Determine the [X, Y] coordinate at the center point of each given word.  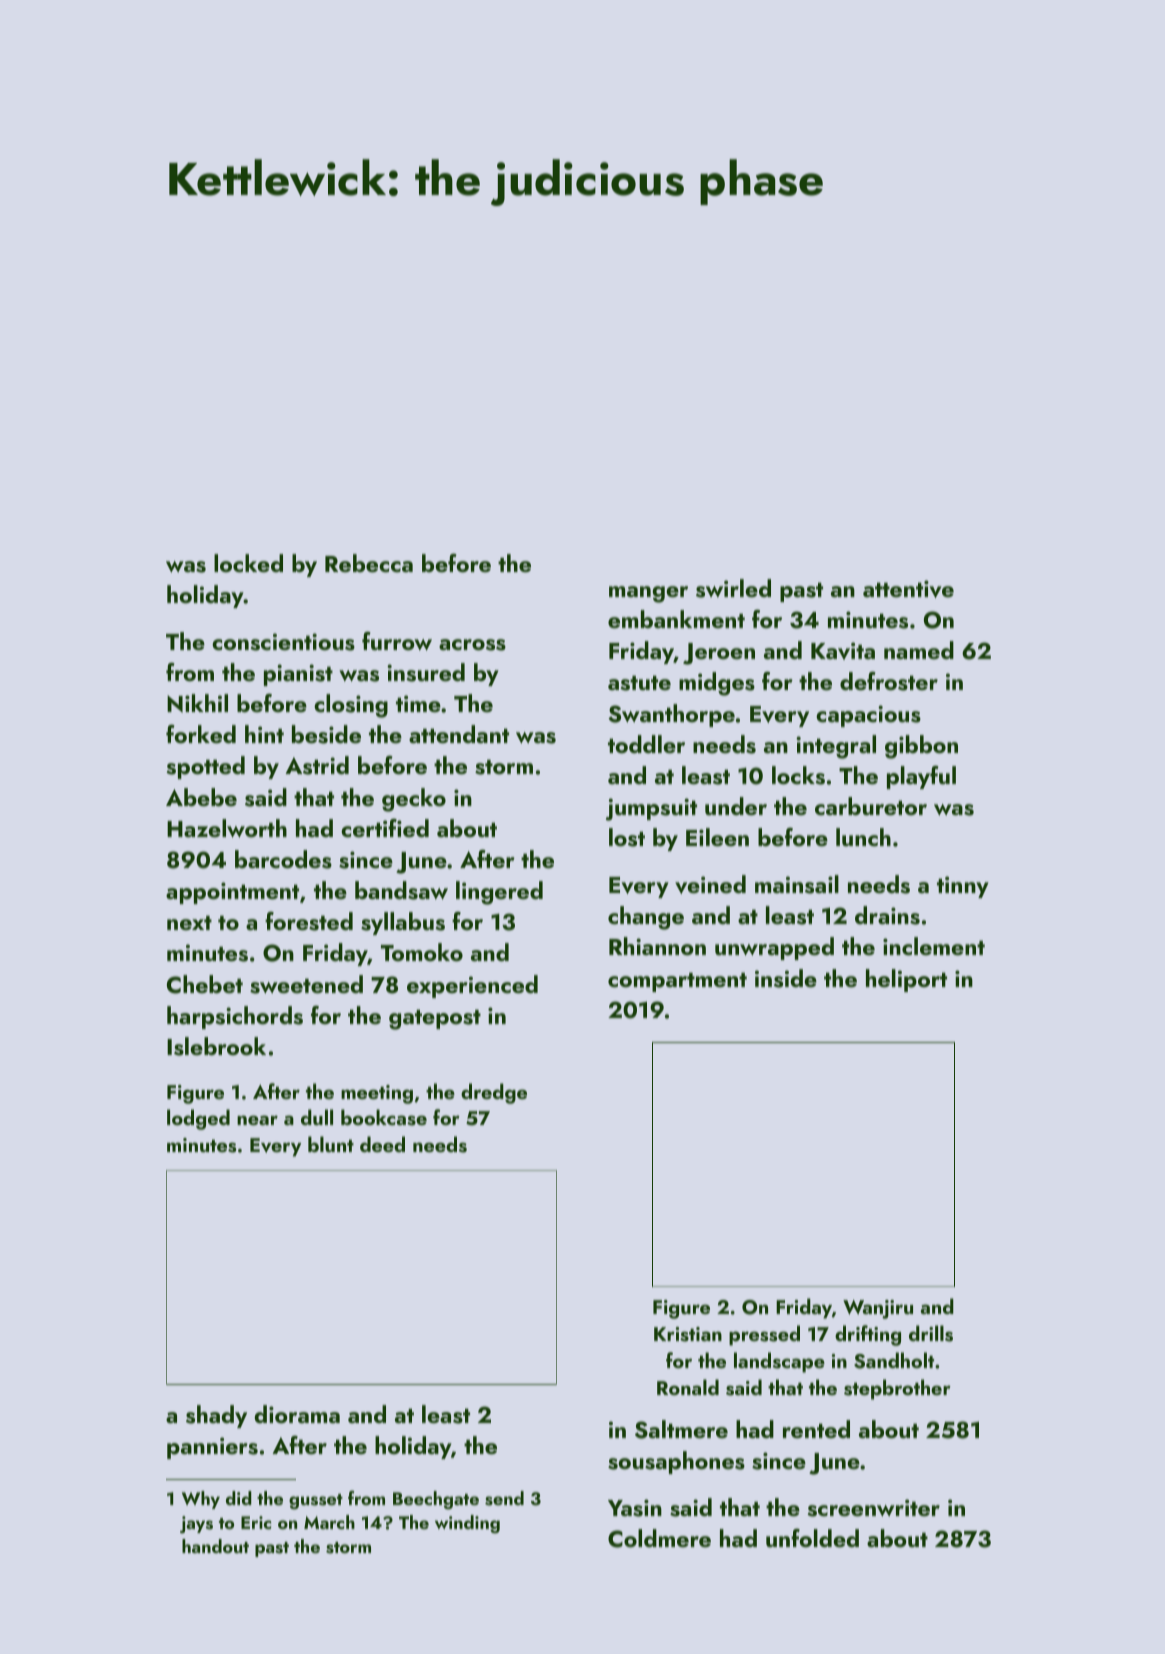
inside [786, 978]
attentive [908, 589]
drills [931, 1333]
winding [467, 1524]
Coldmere [659, 1538]
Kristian [688, 1334]
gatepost [435, 1020]
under [736, 806]
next [189, 923]
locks [798, 775]
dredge [494, 1093]
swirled [733, 588]
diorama [297, 1414]
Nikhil [197, 703]
